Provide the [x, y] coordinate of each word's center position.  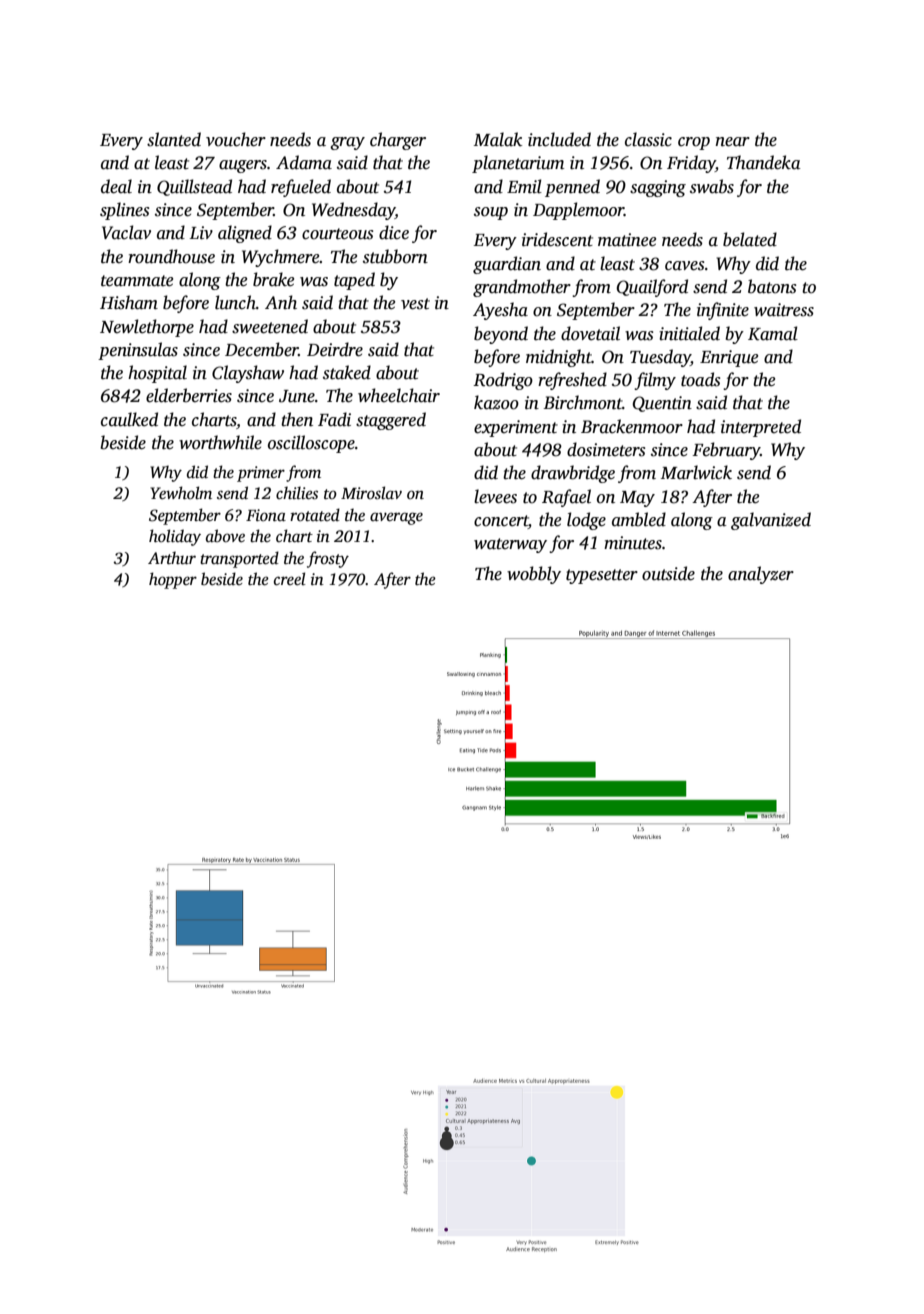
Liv [201, 233]
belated [750, 239]
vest [415, 304]
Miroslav [371, 493]
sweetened [270, 326]
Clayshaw [248, 374]
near [733, 142]
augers [243, 166]
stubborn [395, 256]
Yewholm [181, 492]
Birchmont [582, 402]
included [559, 139]
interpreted [761, 428]
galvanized [771, 521]
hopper [173, 580]
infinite [723, 311]
